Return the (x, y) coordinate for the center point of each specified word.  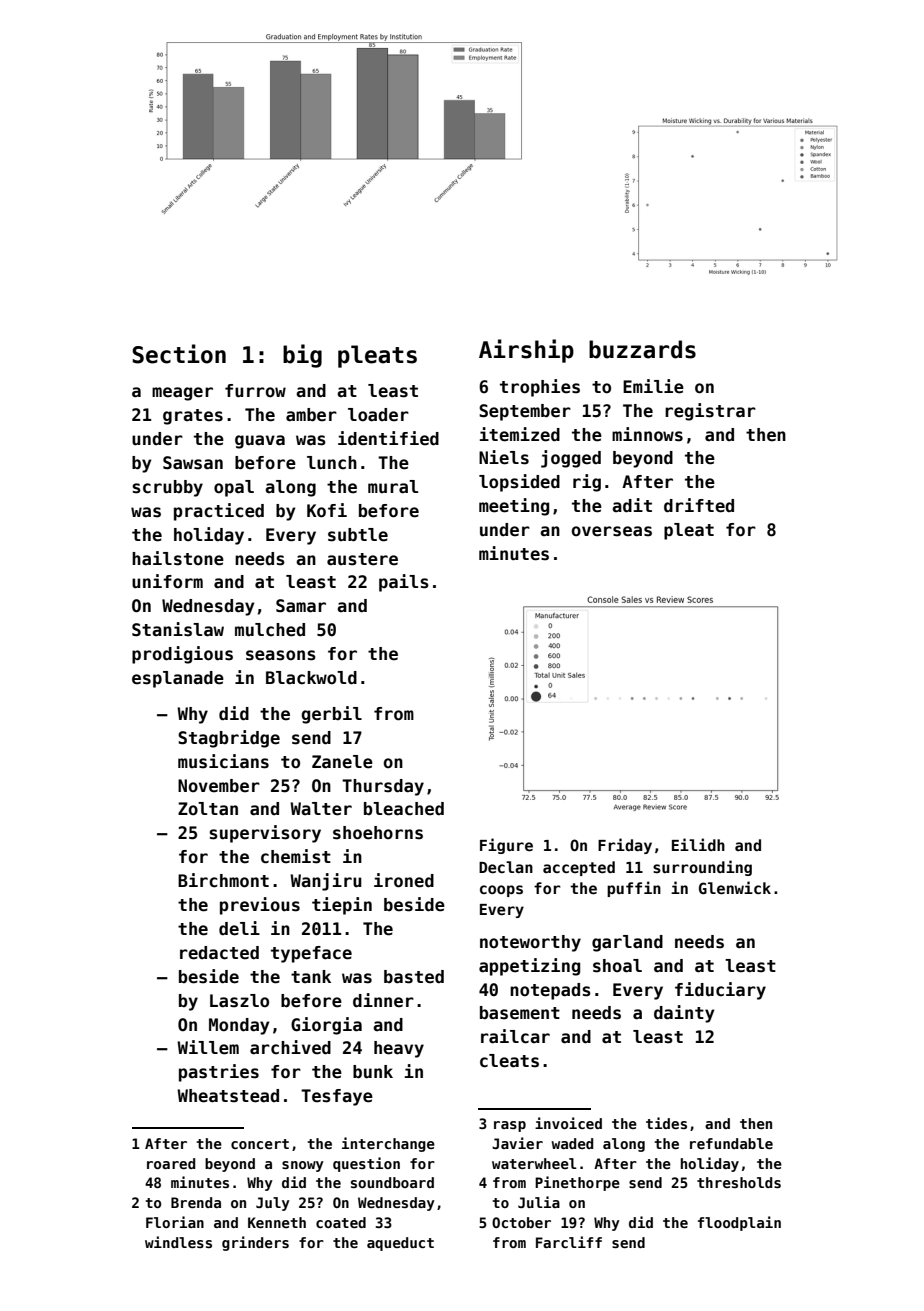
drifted (699, 505)
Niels (504, 457)
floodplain (739, 1223)
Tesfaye (337, 1097)
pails (404, 583)
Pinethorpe (577, 1183)
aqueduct (400, 1244)
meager (182, 394)
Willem (208, 1047)
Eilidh (698, 844)
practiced (219, 512)
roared (171, 1163)
